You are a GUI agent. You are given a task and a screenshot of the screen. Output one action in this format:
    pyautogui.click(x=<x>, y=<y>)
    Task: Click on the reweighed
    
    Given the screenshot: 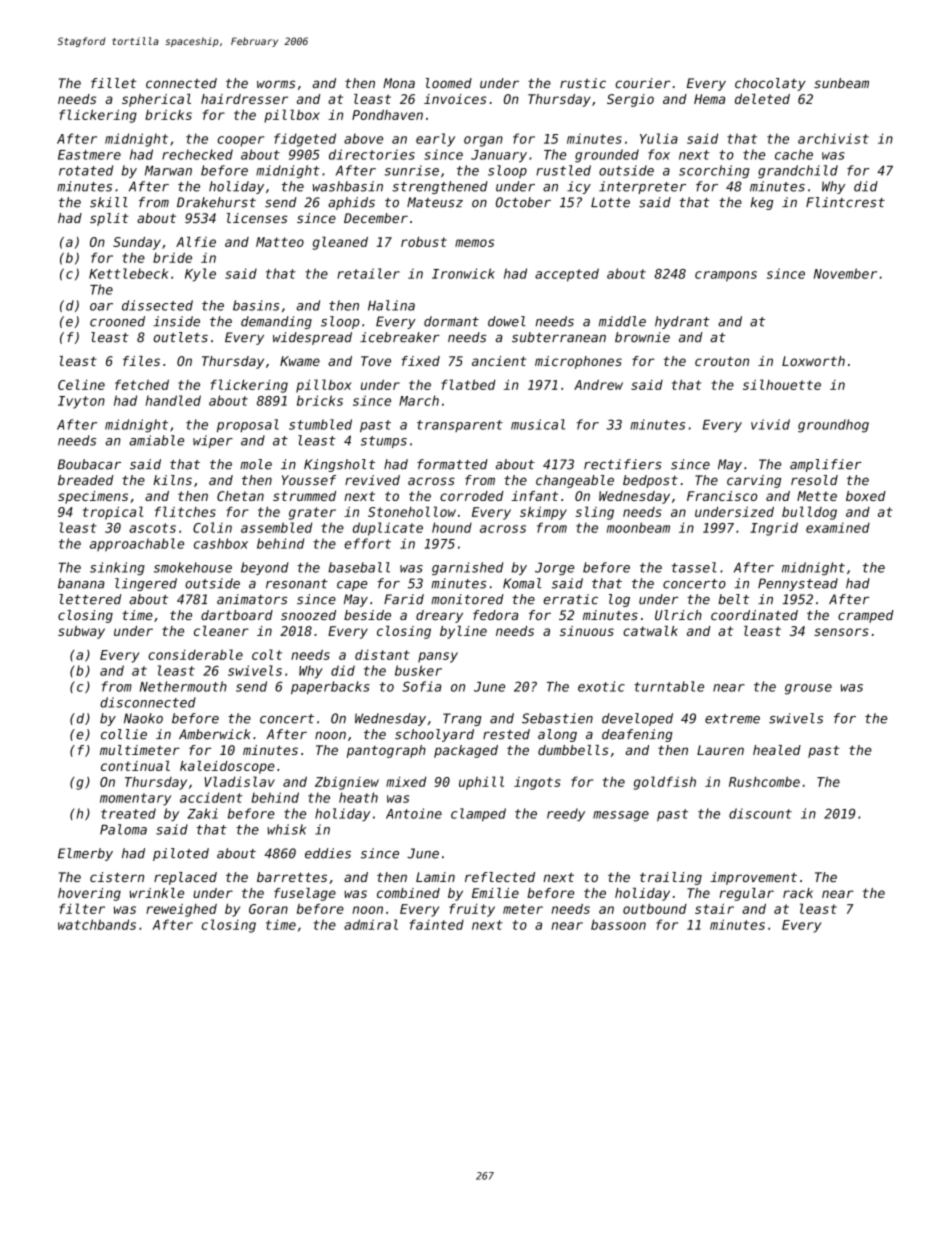 What is the action you would take?
    pyautogui.click(x=181, y=910)
